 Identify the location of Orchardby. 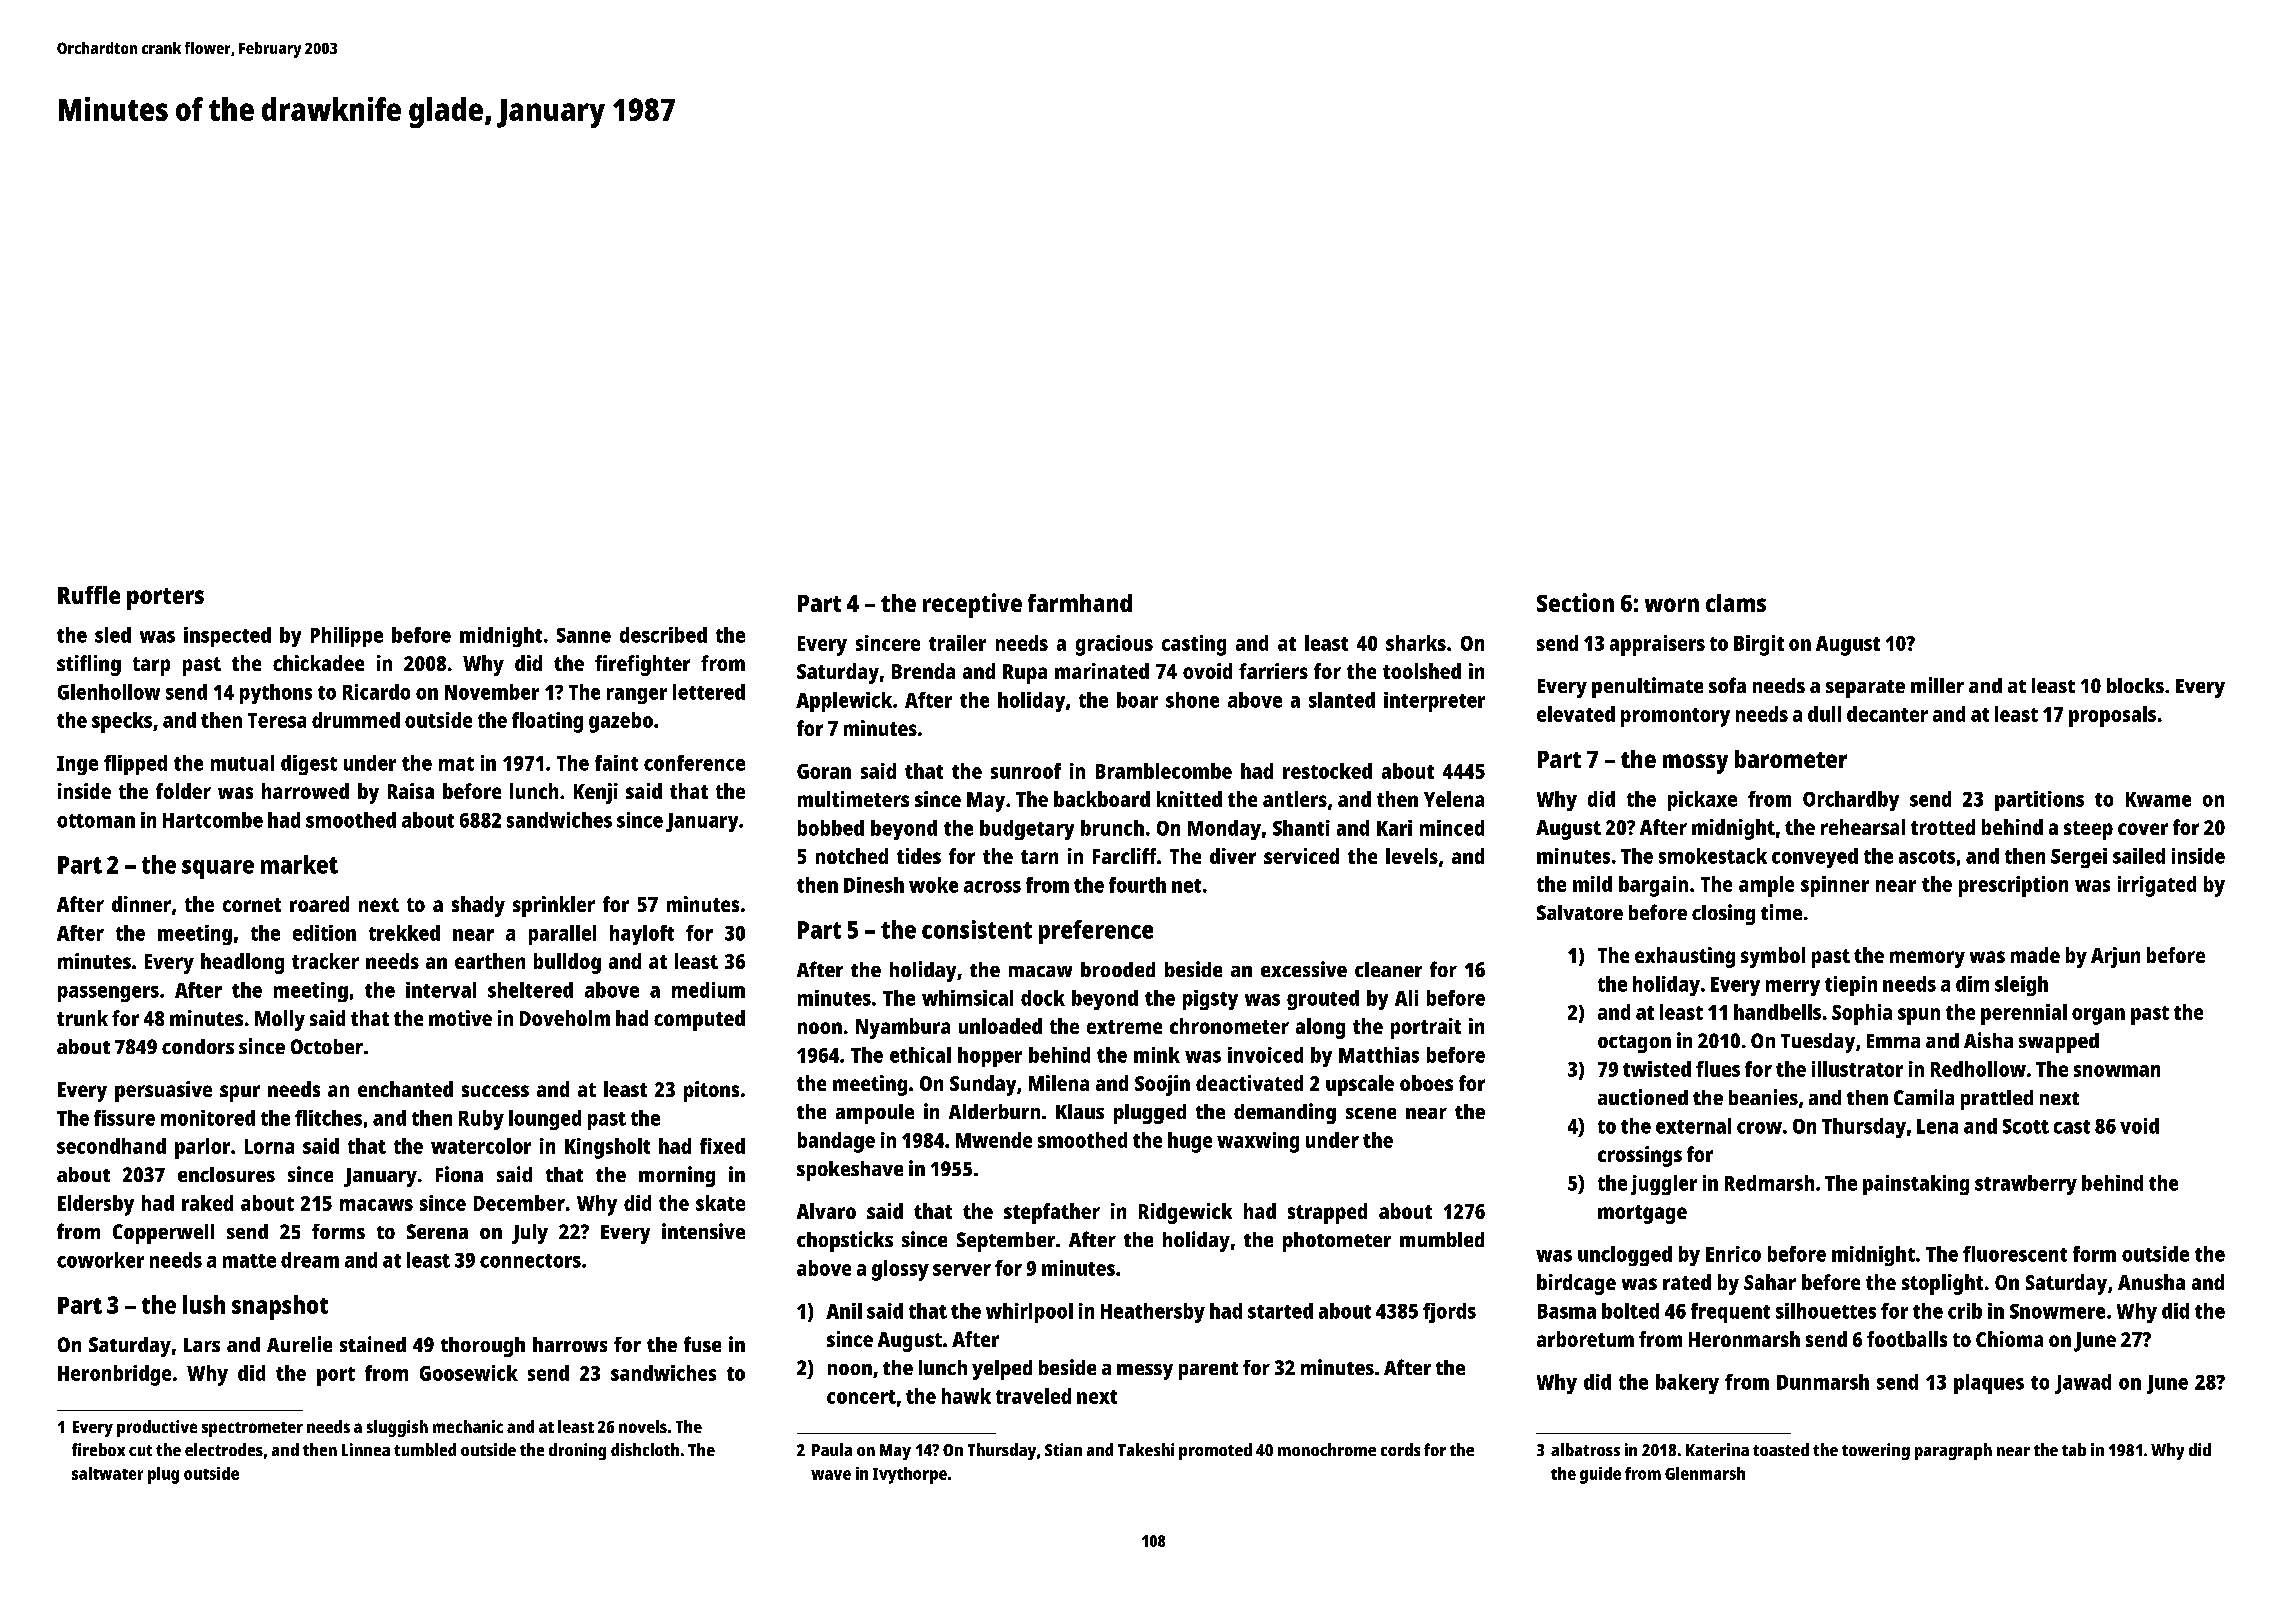
(1851, 801).
